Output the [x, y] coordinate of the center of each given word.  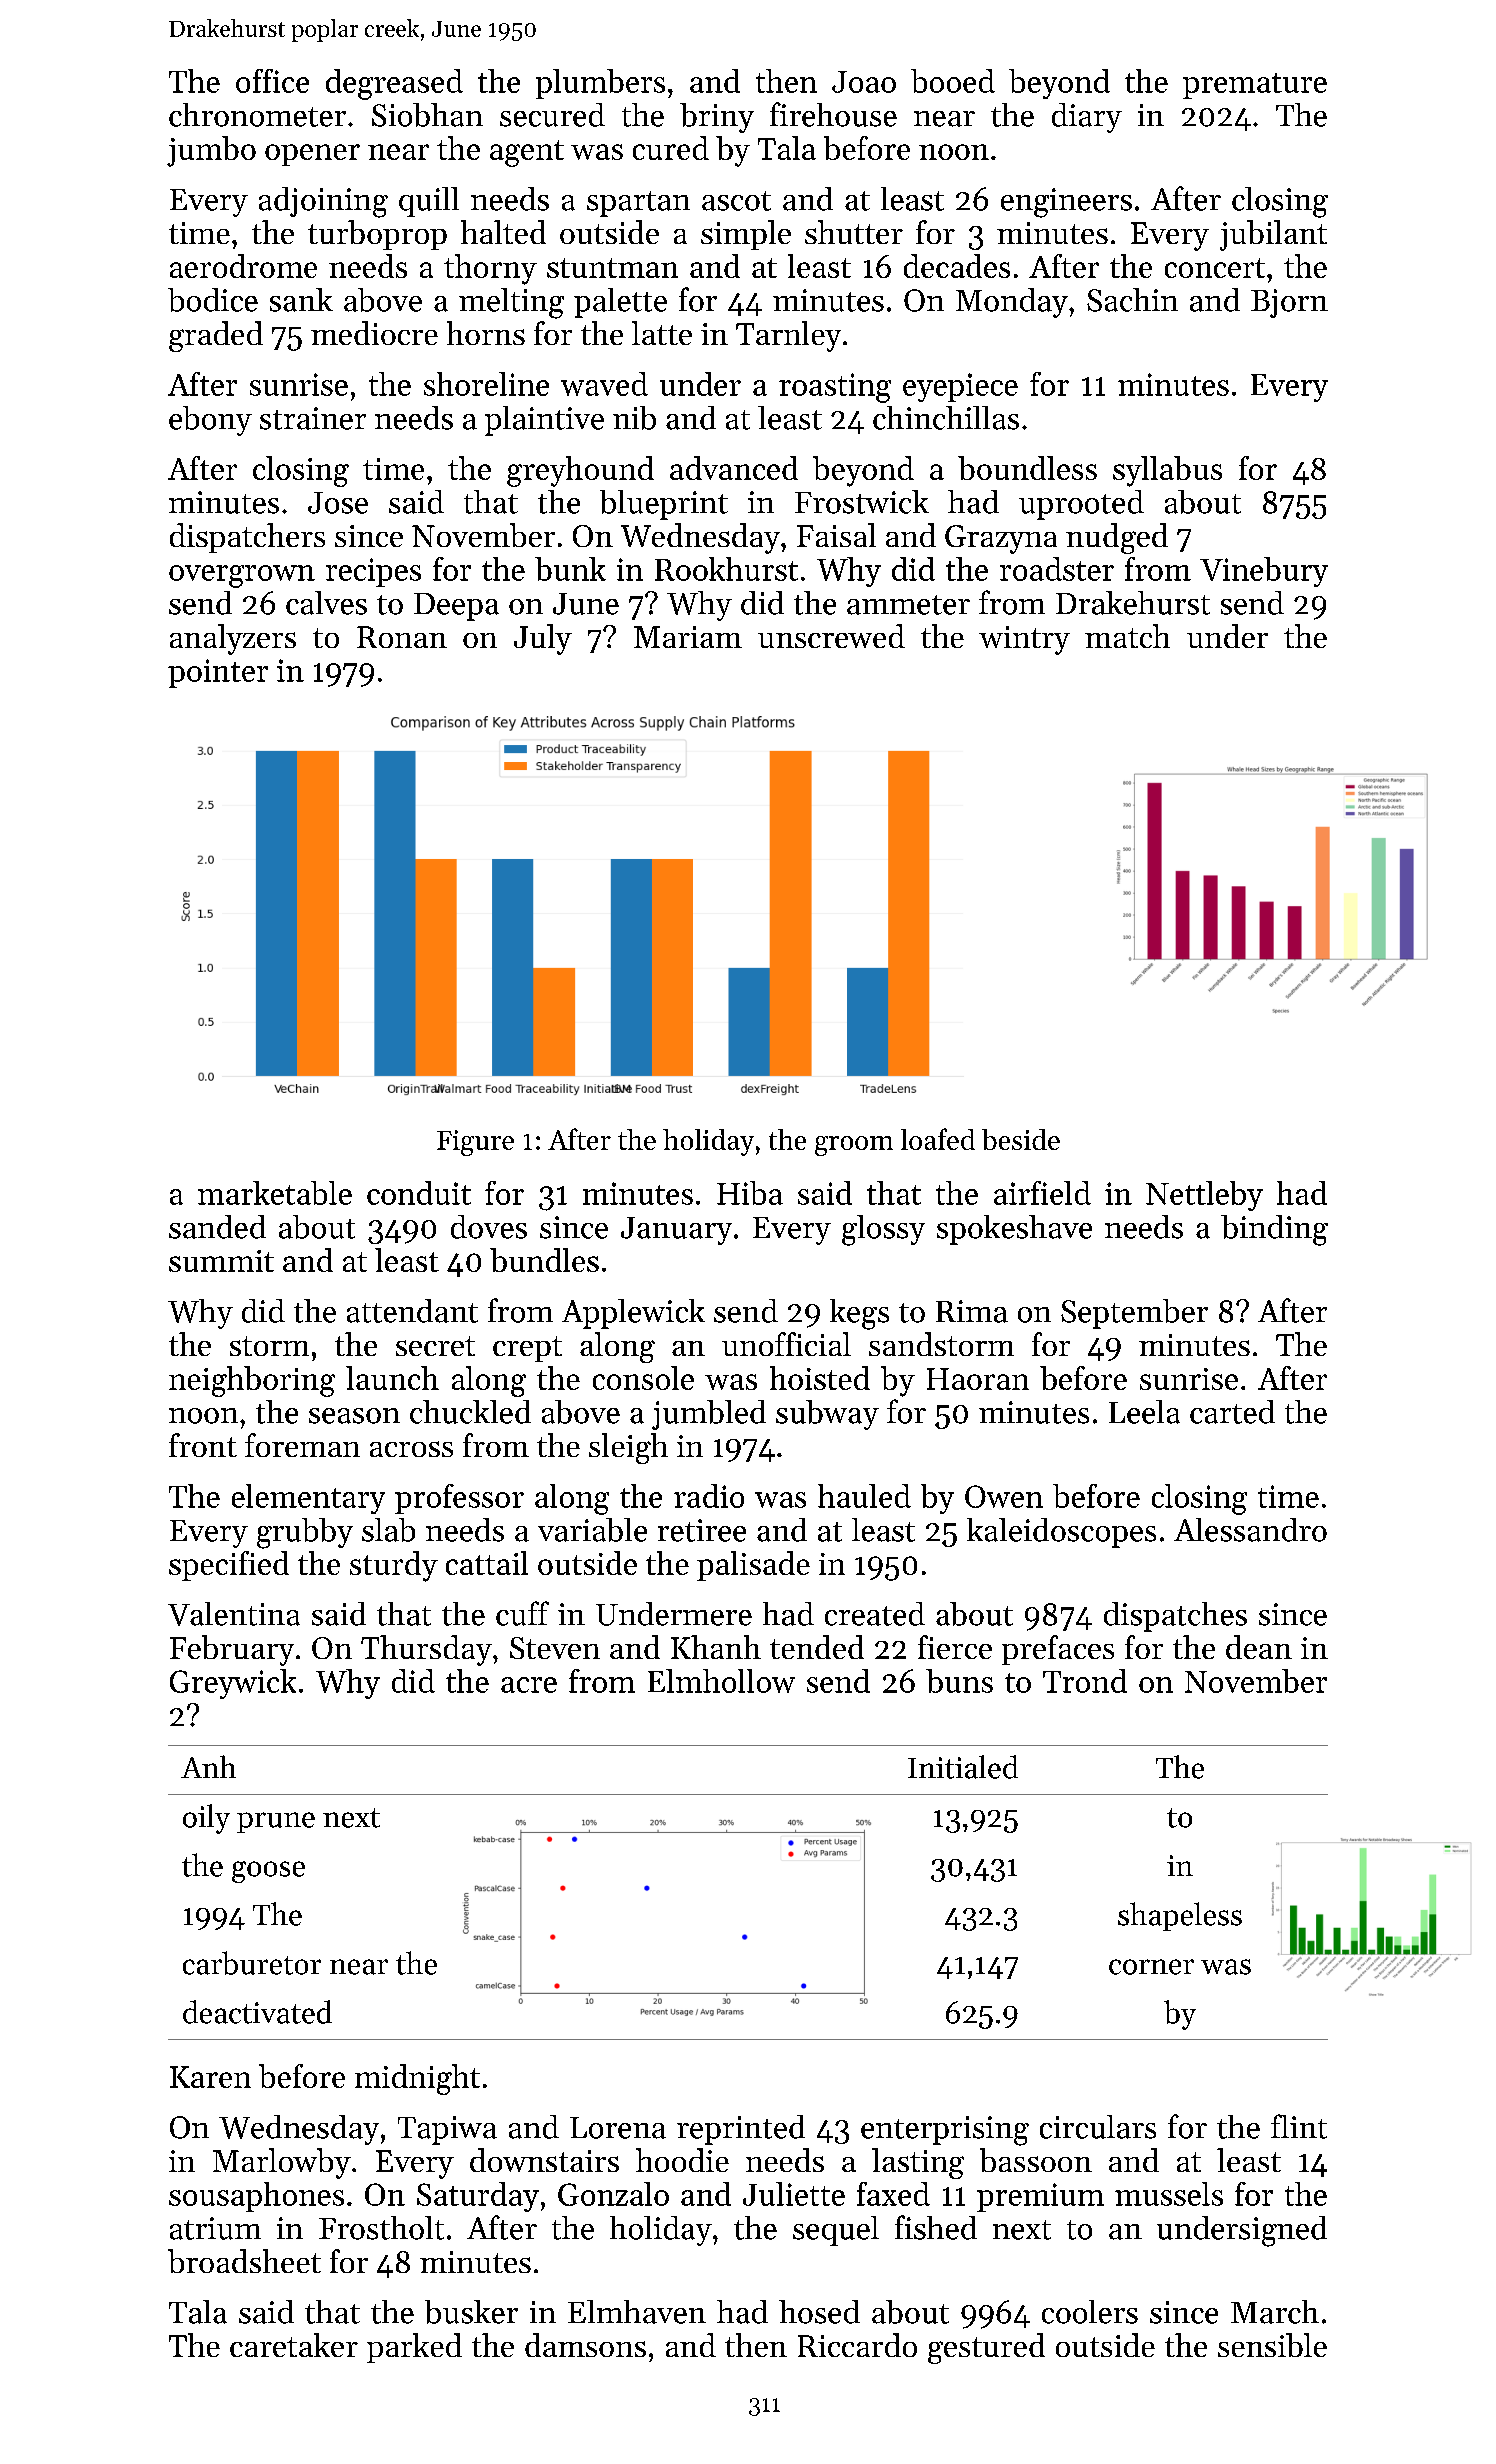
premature [1255, 86]
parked [414, 2348]
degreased [394, 84]
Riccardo [857, 2345]
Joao [864, 82]
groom [854, 1146]
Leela [1144, 1412]
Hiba [750, 1193]
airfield [1042, 1193]
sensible [1272, 2345]
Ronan [402, 637]
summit [221, 1261]
